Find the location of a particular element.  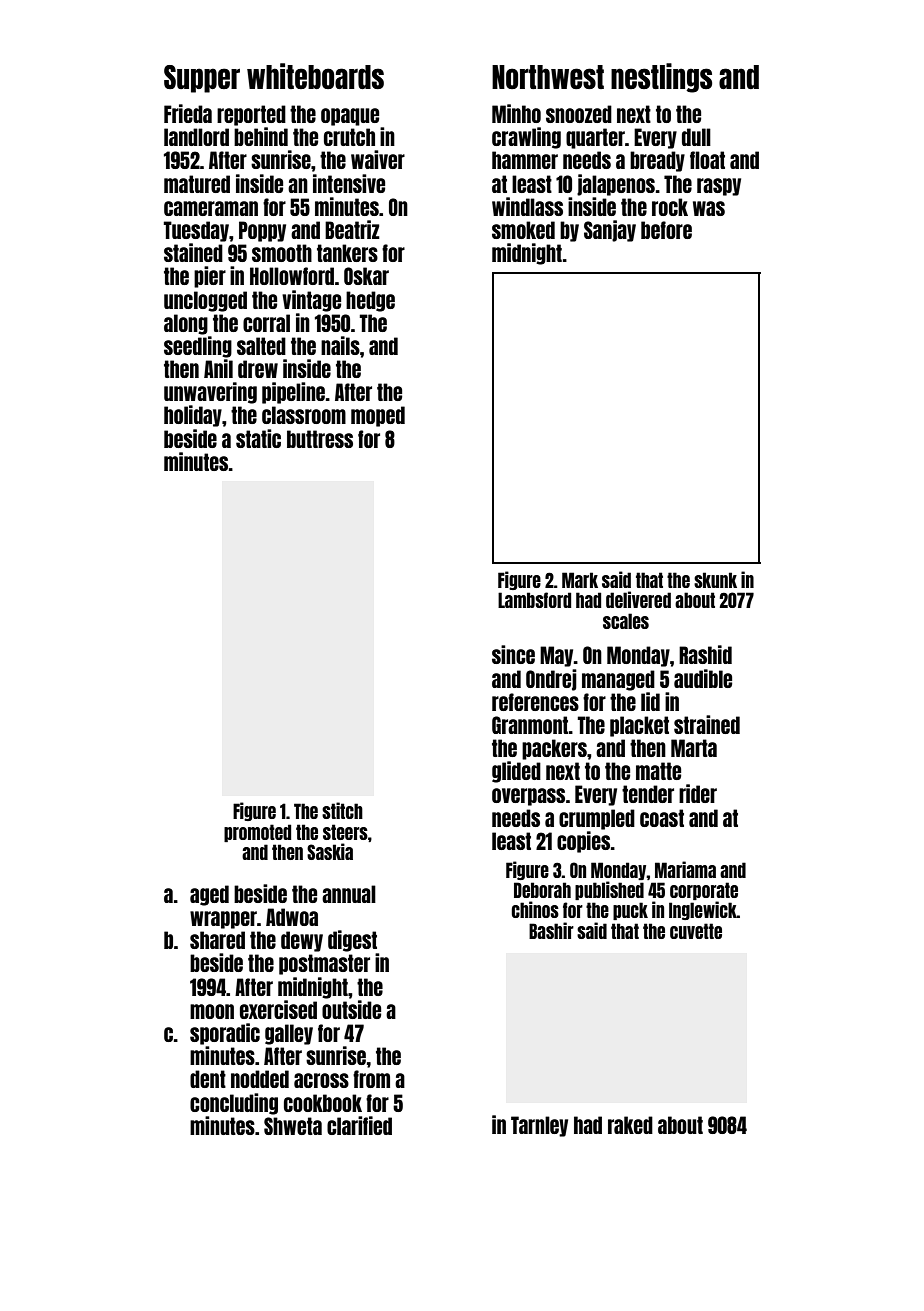

since is located at coordinates (513, 654).
